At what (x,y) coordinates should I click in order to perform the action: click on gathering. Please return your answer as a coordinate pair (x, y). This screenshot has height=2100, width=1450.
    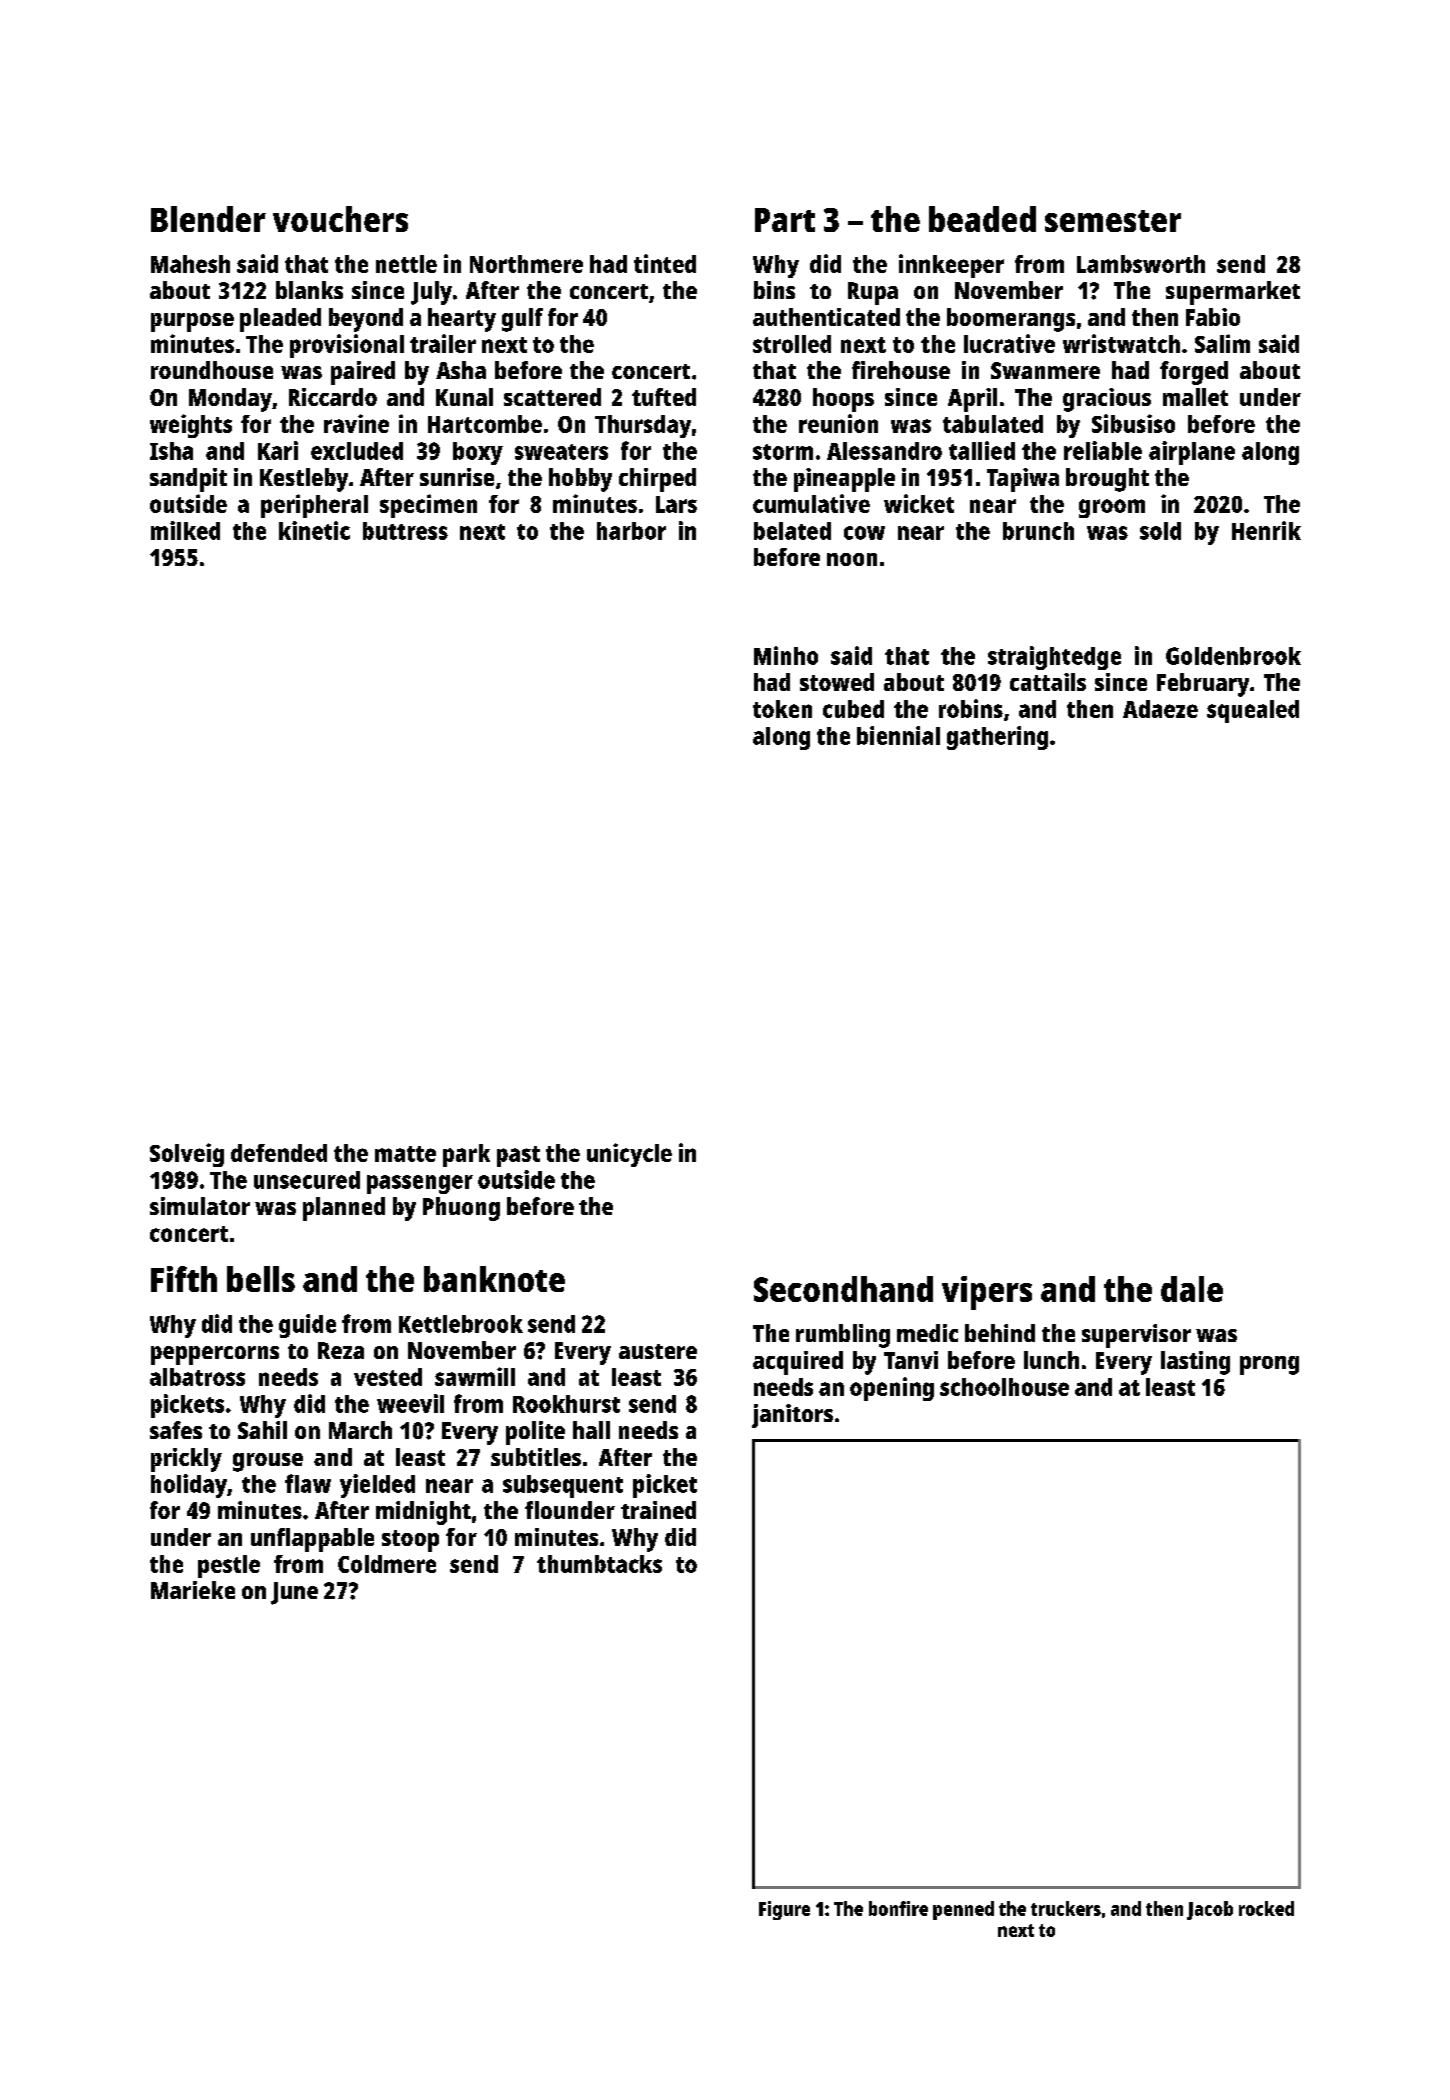
    Looking at the image, I should click on (997, 738).
